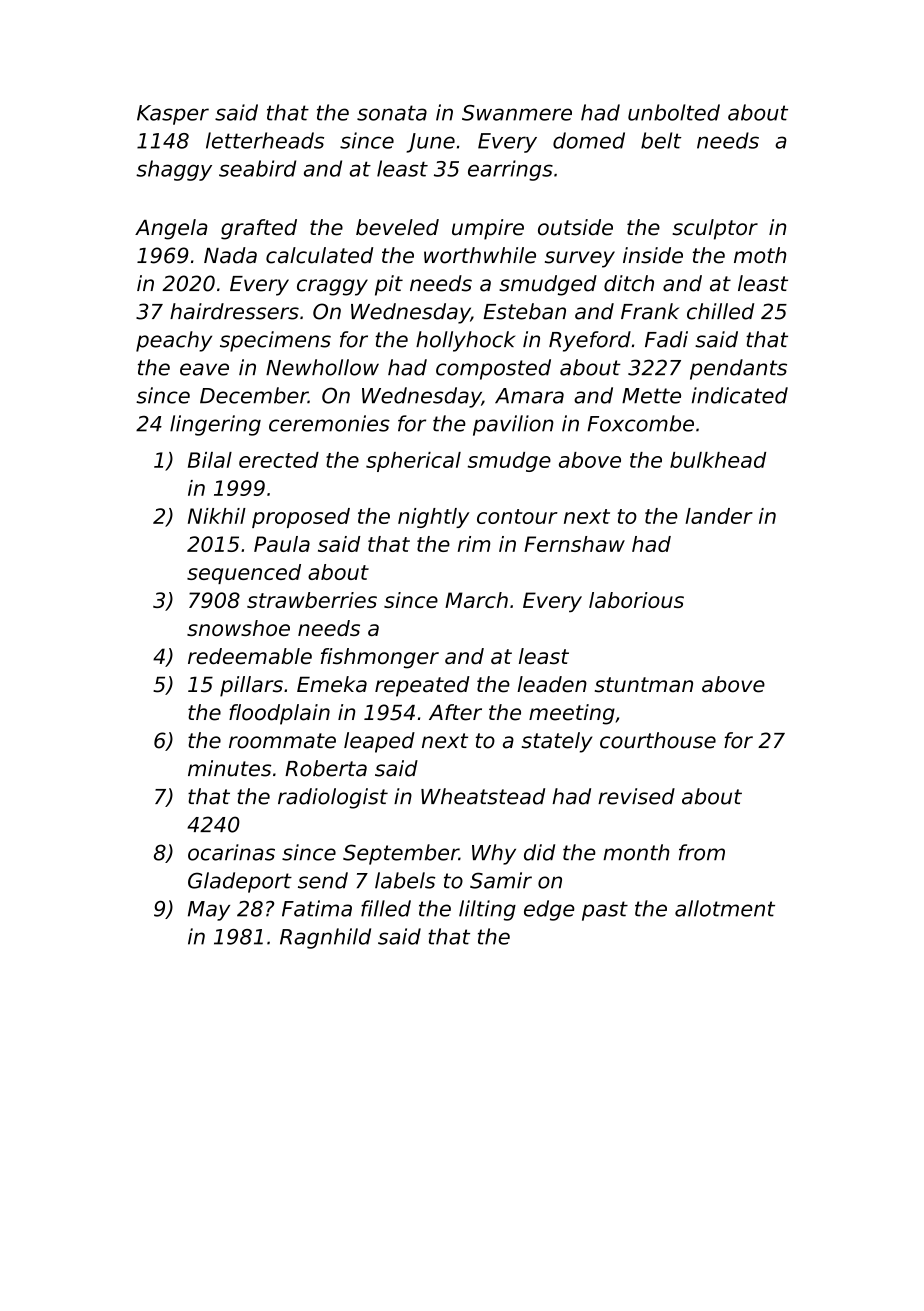 Image resolution: width=924 pixels, height=1311 pixels. Describe the element at coordinates (173, 115) in the screenshot. I see `Kasper` at that location.
